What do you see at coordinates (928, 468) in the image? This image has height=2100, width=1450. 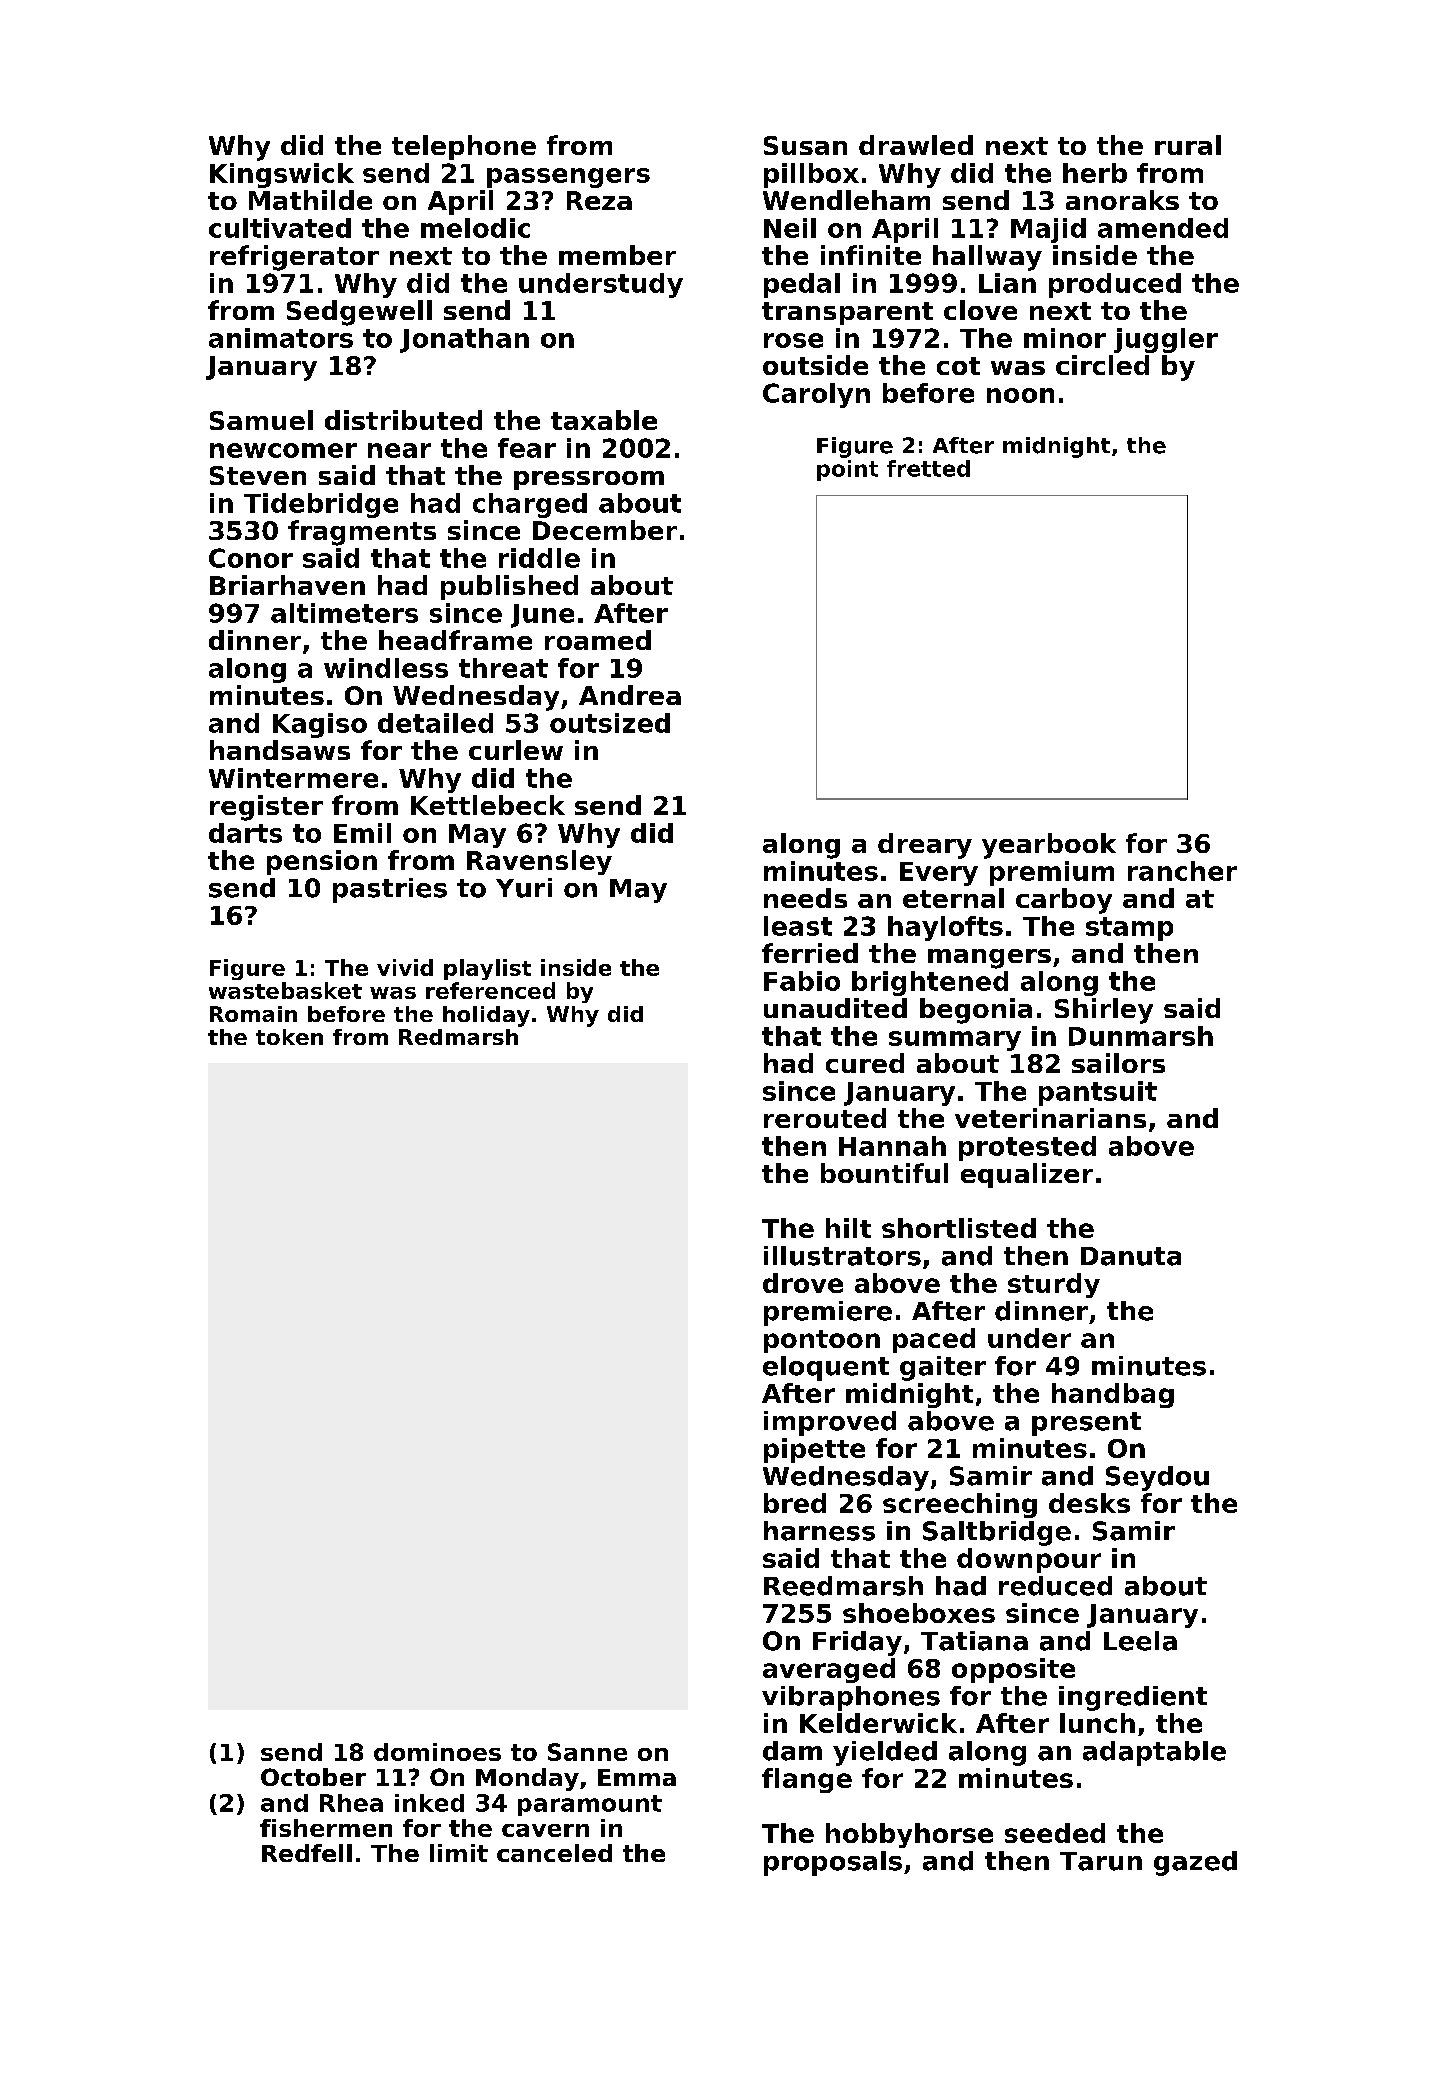 I see `fretted` at bounding box center [928, 468].
